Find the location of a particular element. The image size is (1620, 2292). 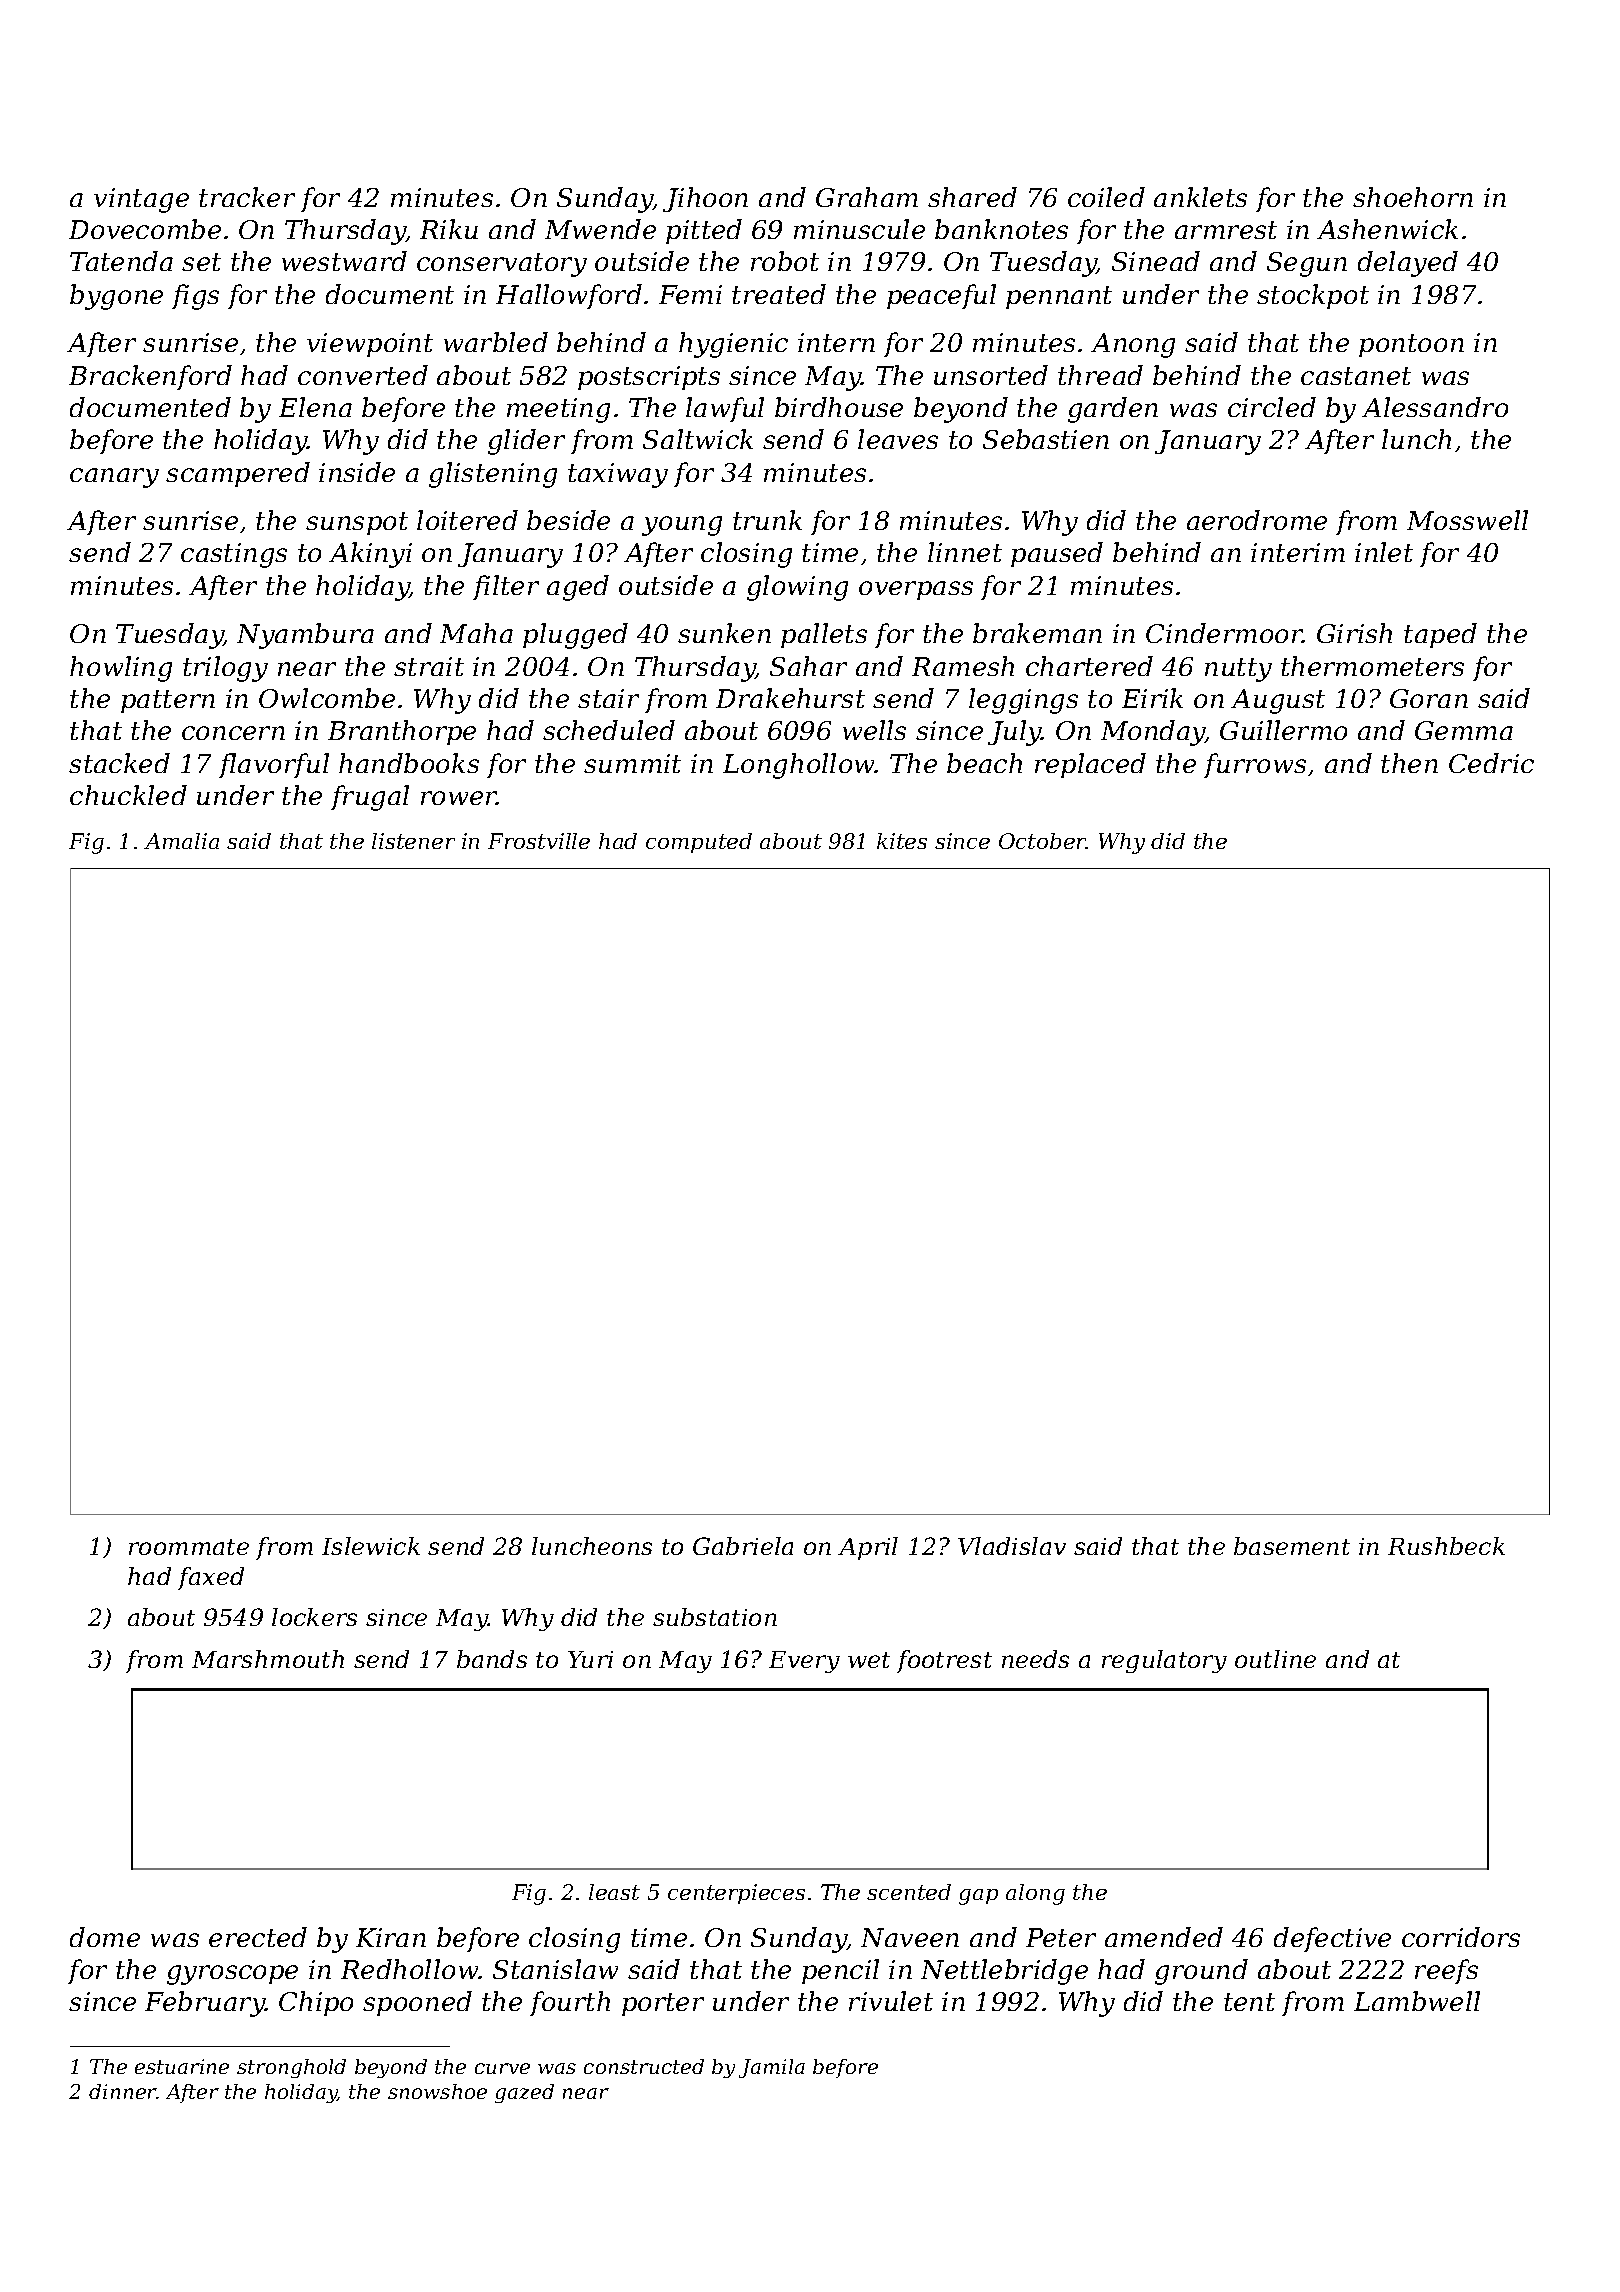

circled is located at coordinates (1272, 407).
